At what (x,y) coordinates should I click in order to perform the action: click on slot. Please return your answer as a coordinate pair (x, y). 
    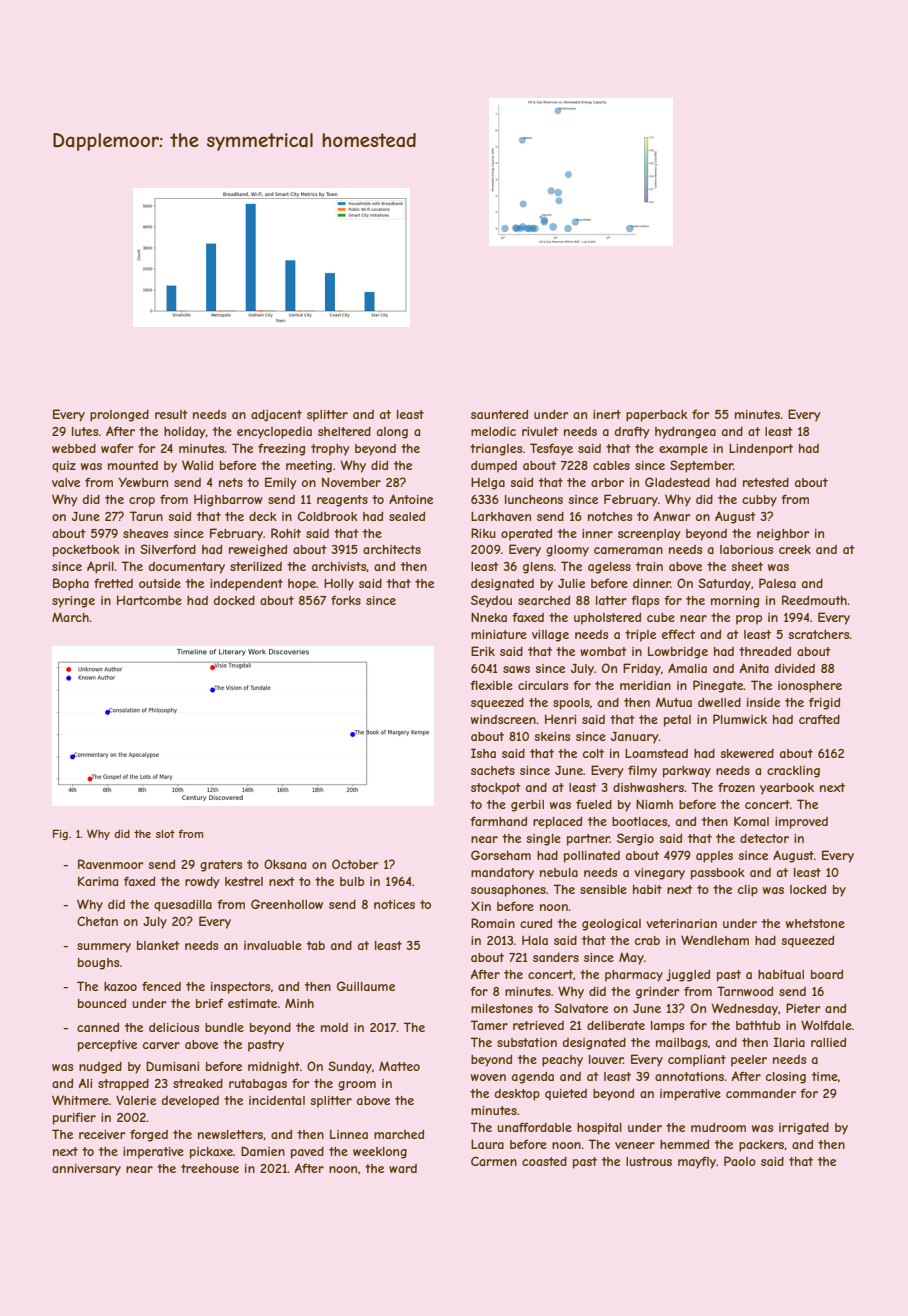
    Looking at the image, I should click on (165, 834).
